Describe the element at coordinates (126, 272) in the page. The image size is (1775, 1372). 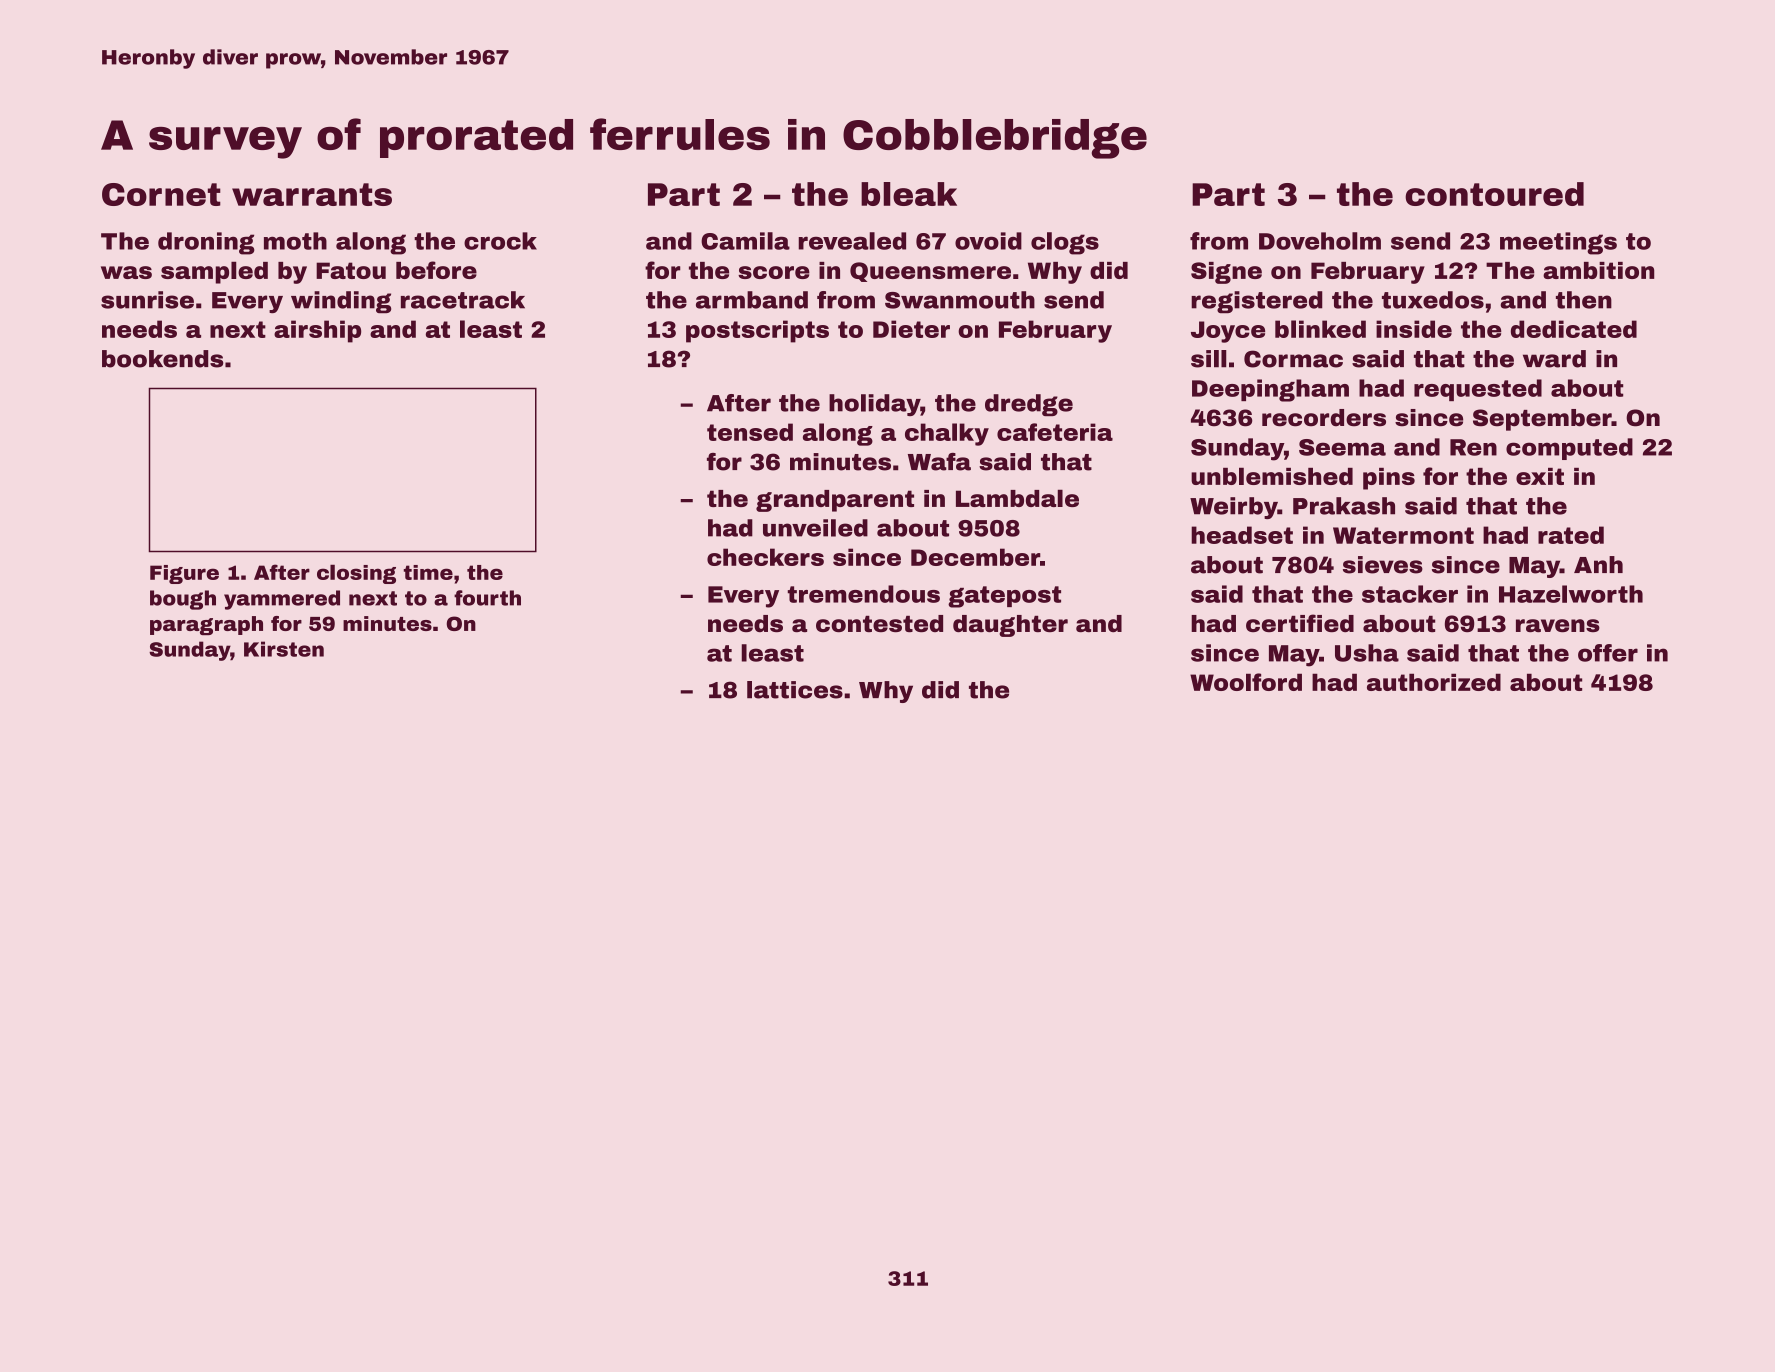
I see `was` at that location.
